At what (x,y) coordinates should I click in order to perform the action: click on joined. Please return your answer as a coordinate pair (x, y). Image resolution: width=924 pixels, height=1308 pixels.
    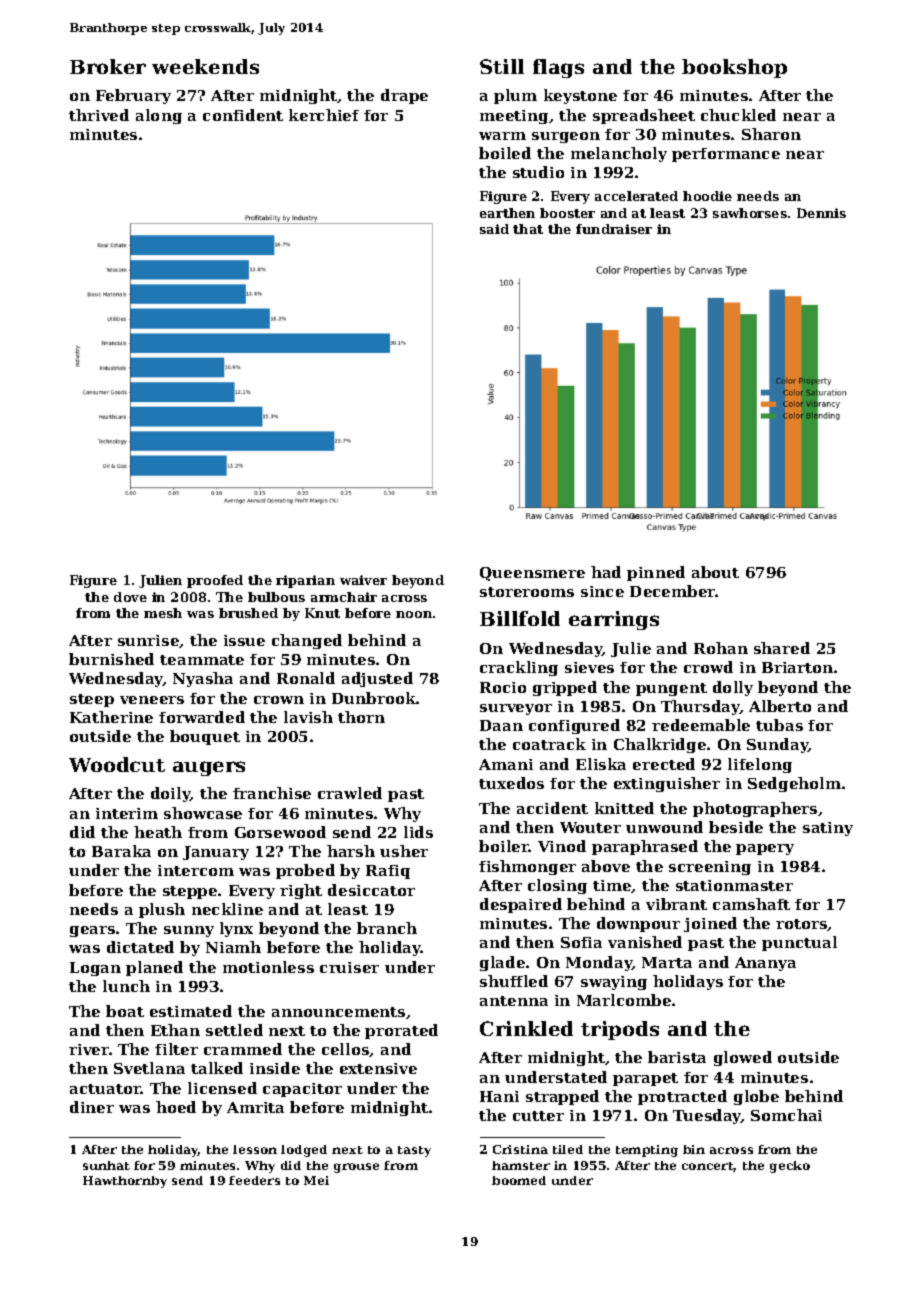
    Looking at the image, I should click on (710, 924).
